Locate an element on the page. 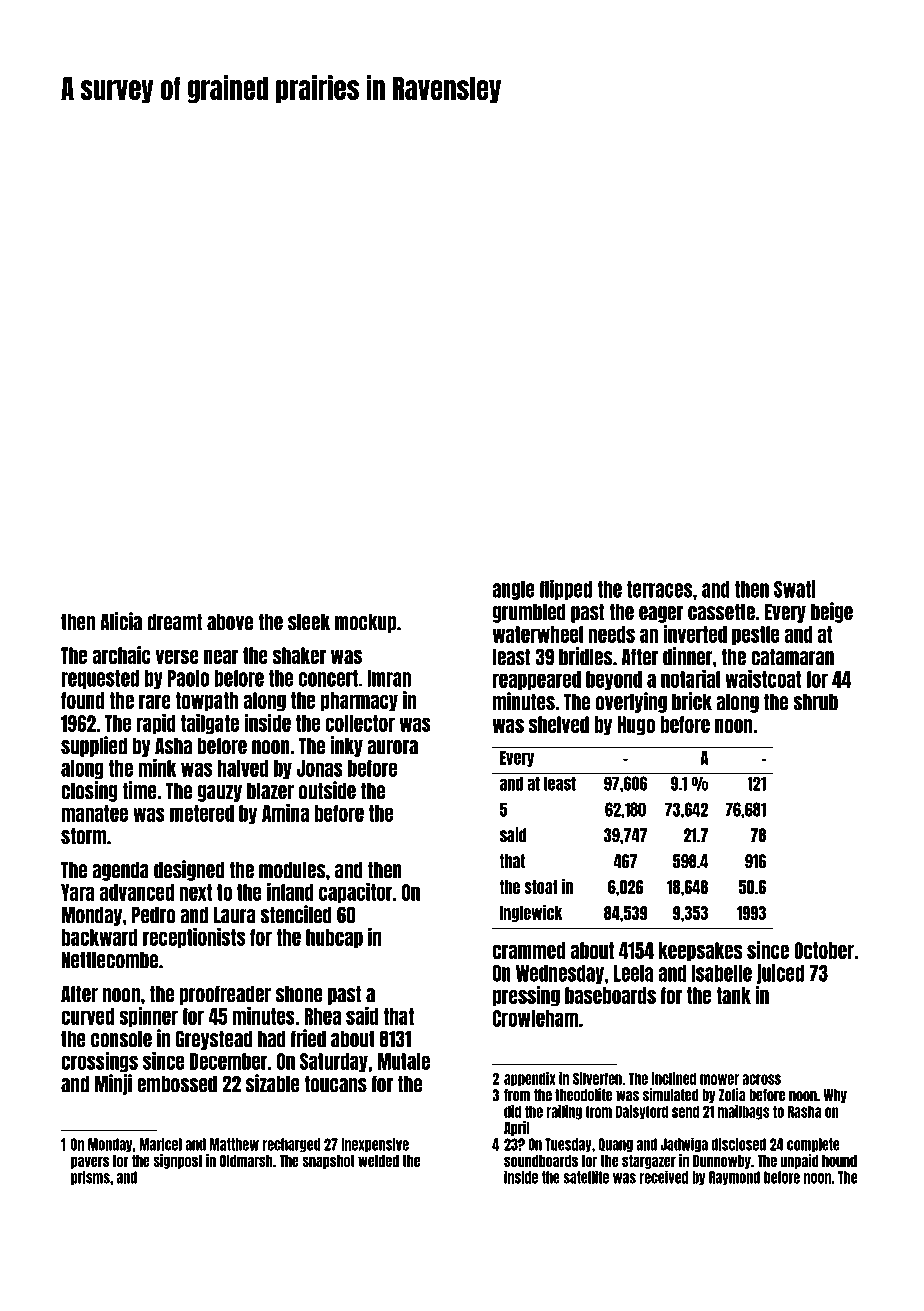 The height and width of the image is (1311, 924). October is located at coordinates (824, 950).
